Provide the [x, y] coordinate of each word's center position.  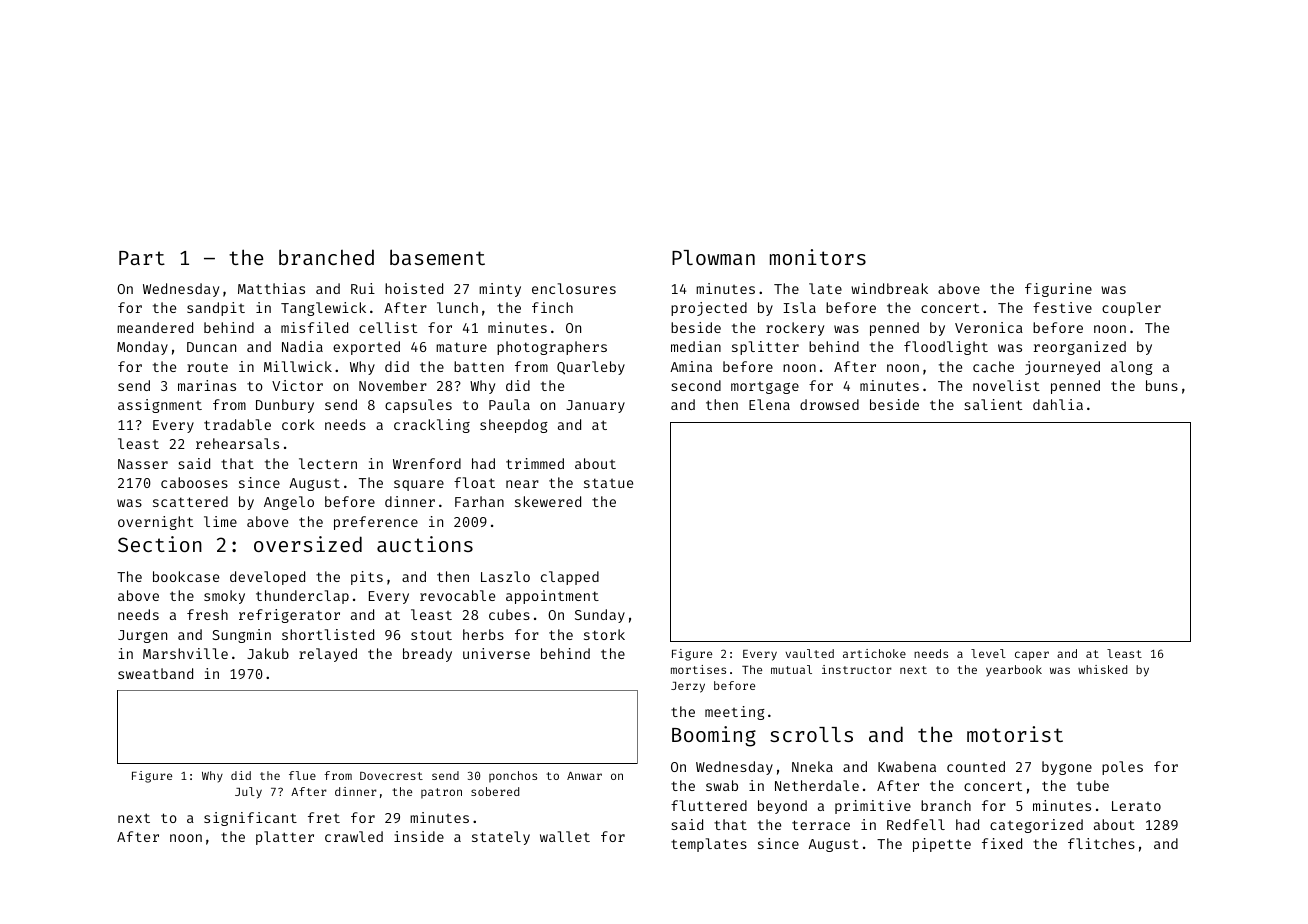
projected [709, 309]
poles [1122, 768]
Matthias [271, 288]
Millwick [298, 366]
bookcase [186, 576]
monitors [818, 257]
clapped [570, 578]
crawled [354, 836]
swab [722, 785]
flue [302, 775]
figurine [1058, 290]
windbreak [889, 288]
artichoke [874, 653]
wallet [565, 836]
